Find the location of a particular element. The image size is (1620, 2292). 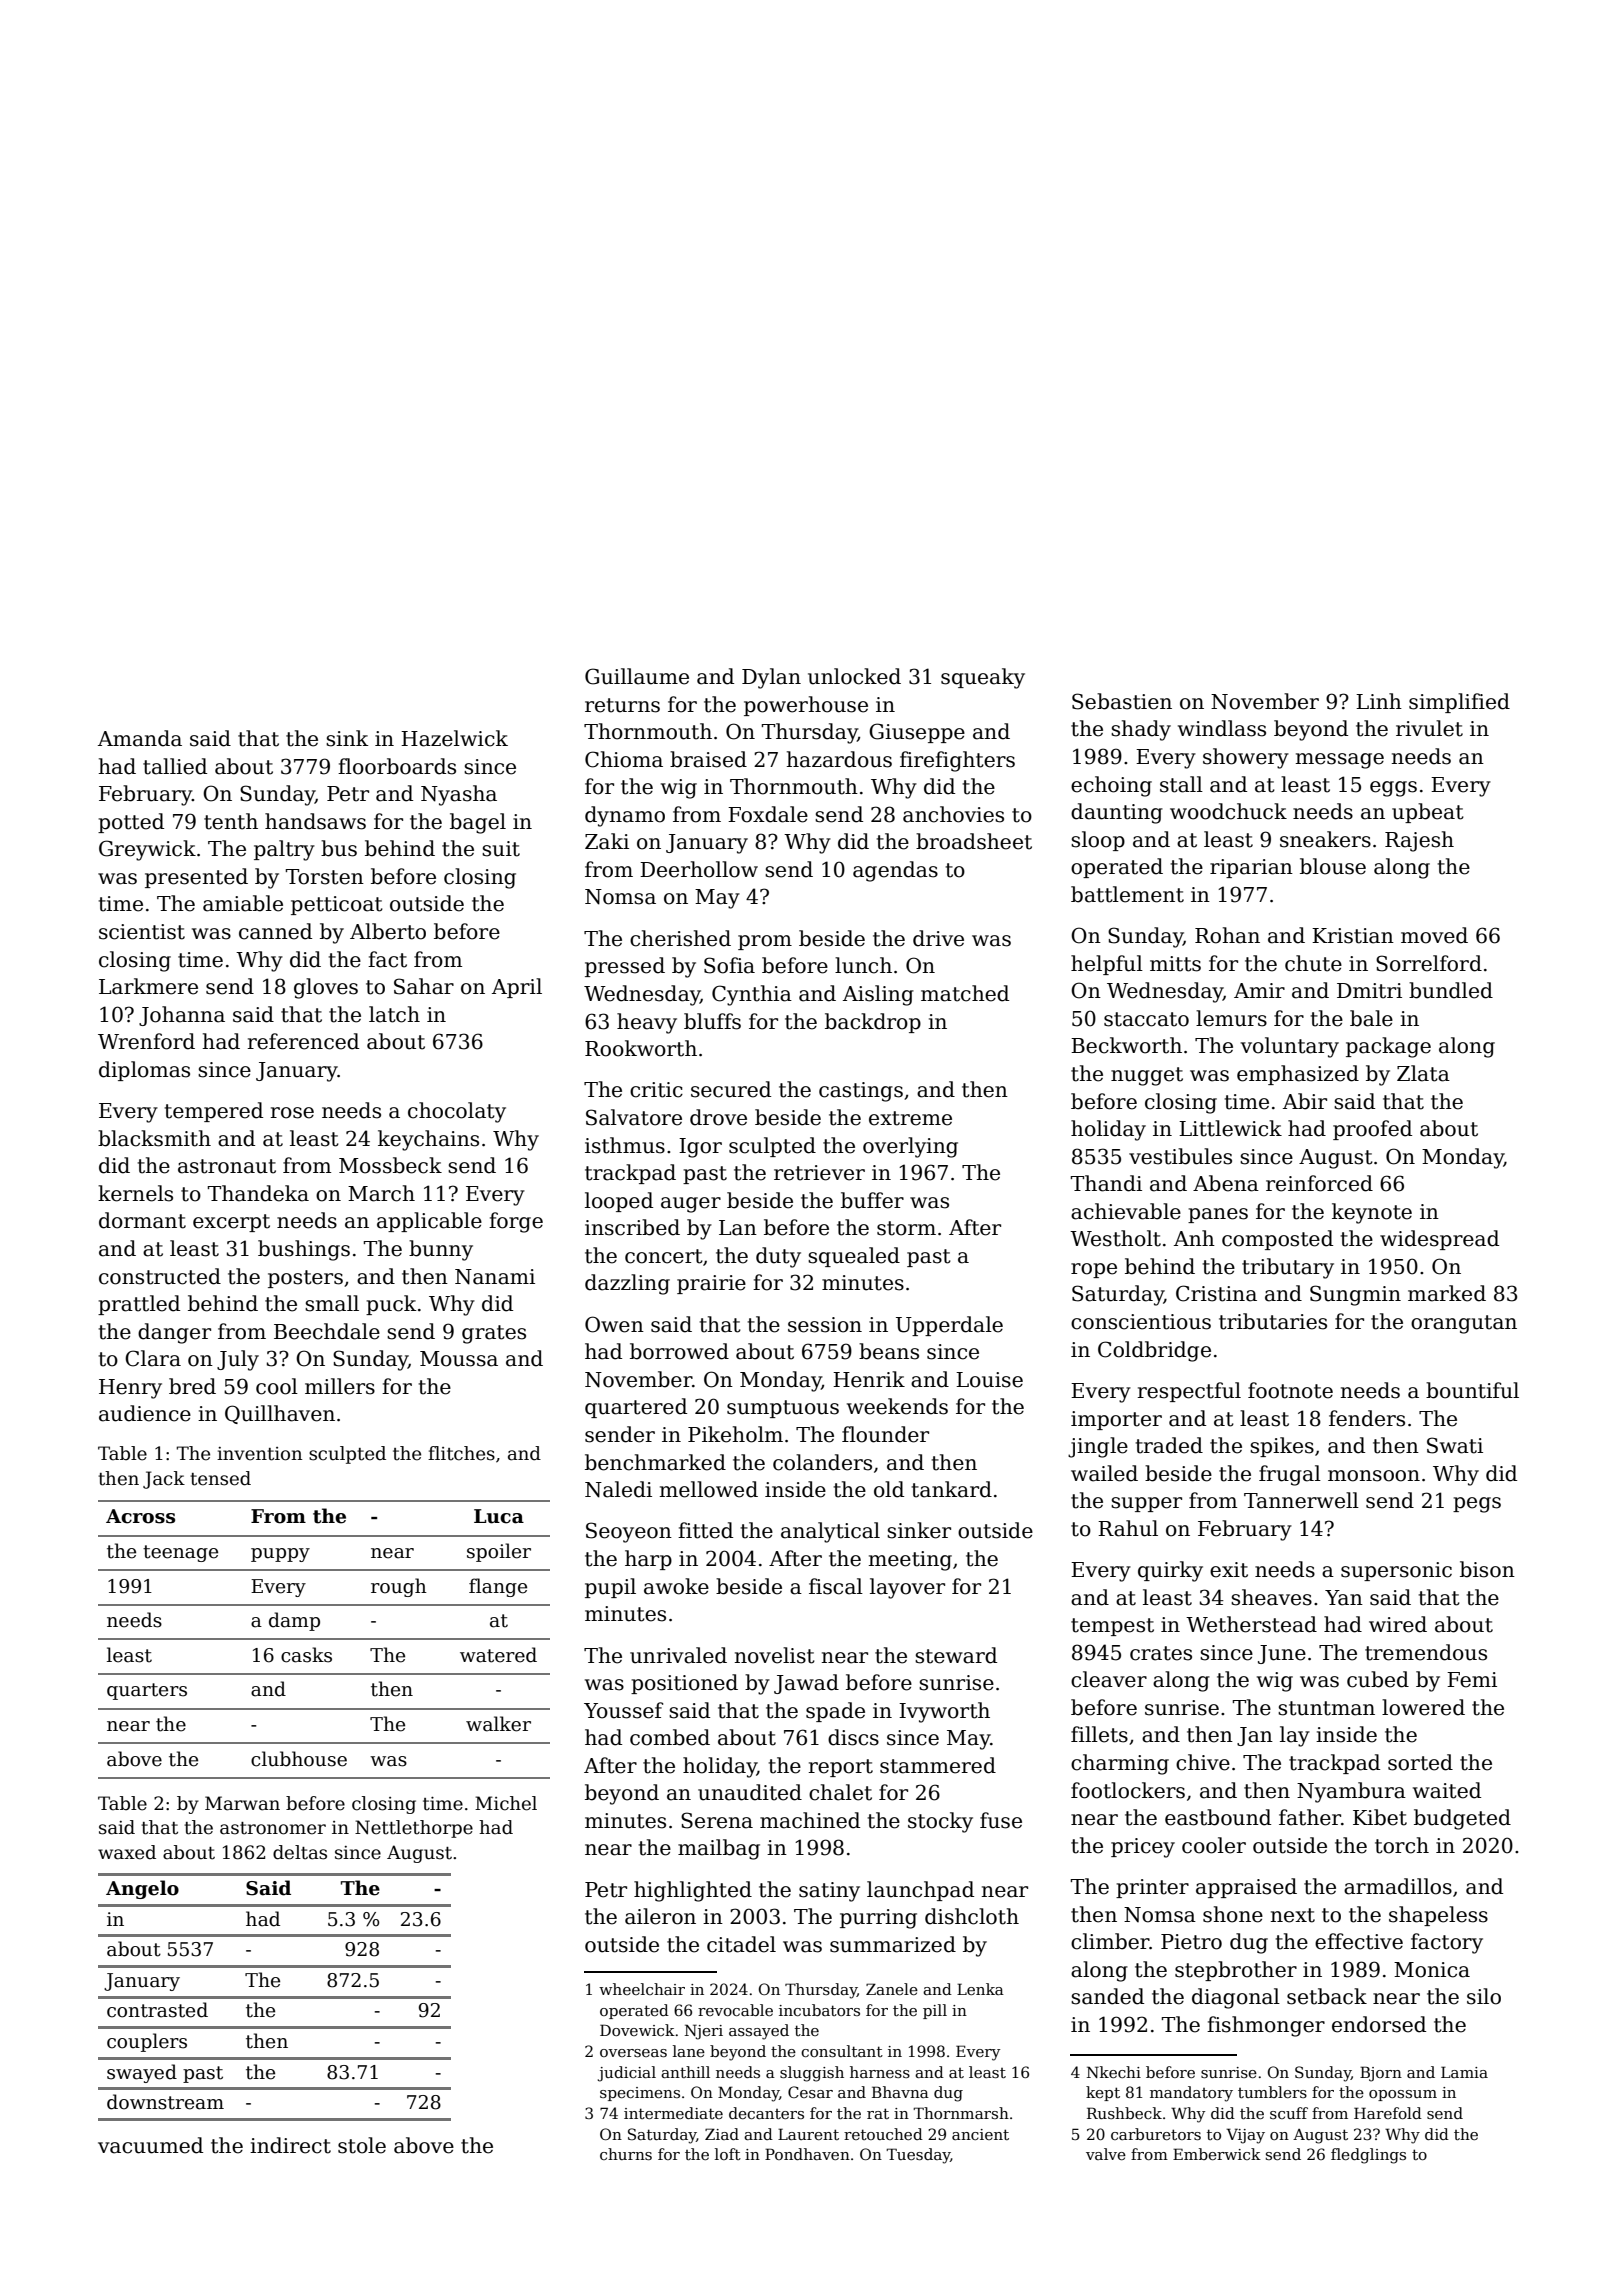

father is located at coordinates (1310, 1817).
